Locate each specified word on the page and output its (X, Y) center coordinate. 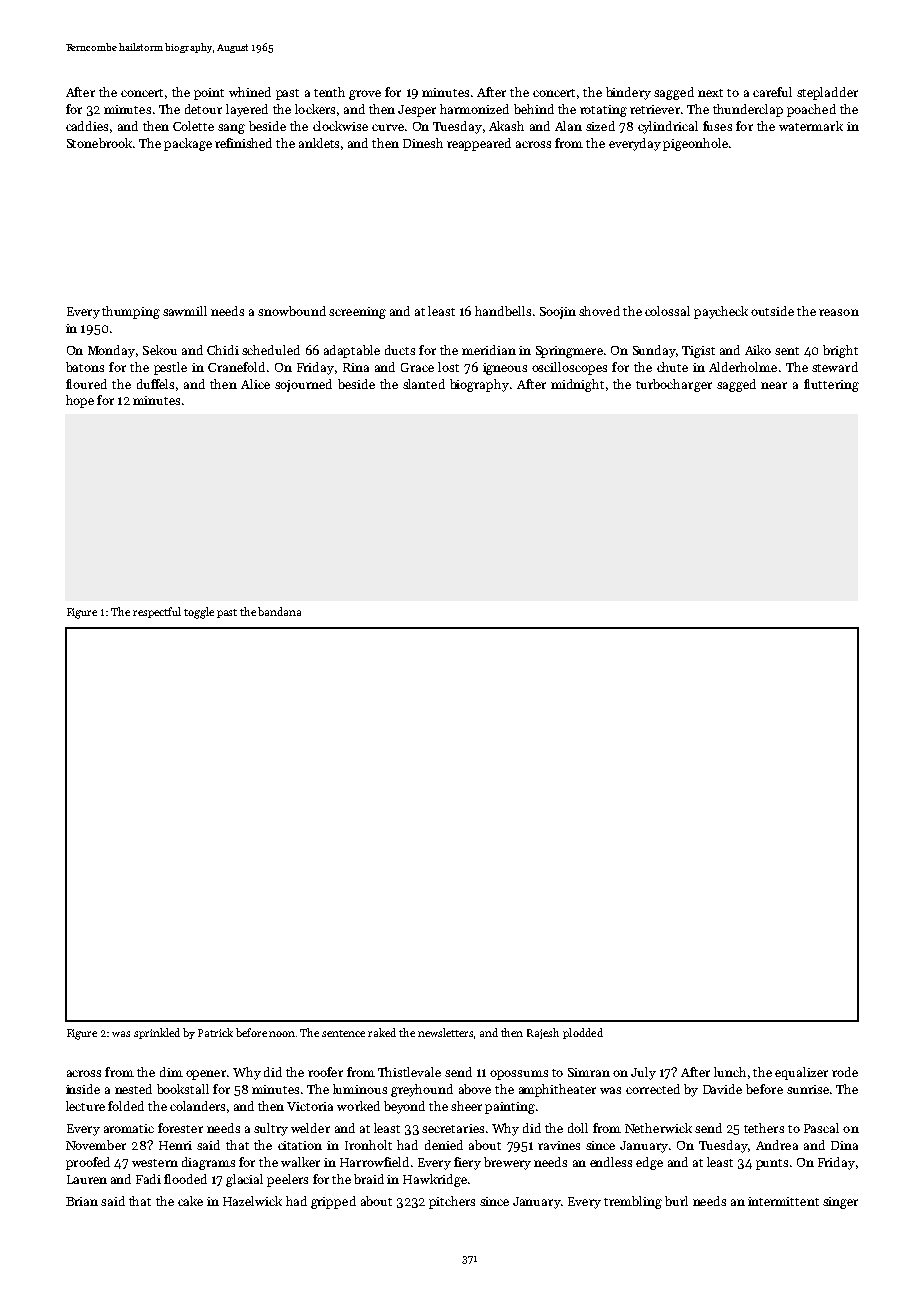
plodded (583, 1033)
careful (772, 92)
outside (772, 311)
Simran (589, 1072)
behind (534, 109)
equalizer (801, 1073)
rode (845, 1072)
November (96, 1145)
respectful (157, 612)
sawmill (185, 311)
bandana (279, 611)
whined (250, 92)
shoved (599, 311)
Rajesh (543, 1033)
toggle (199, 613)
